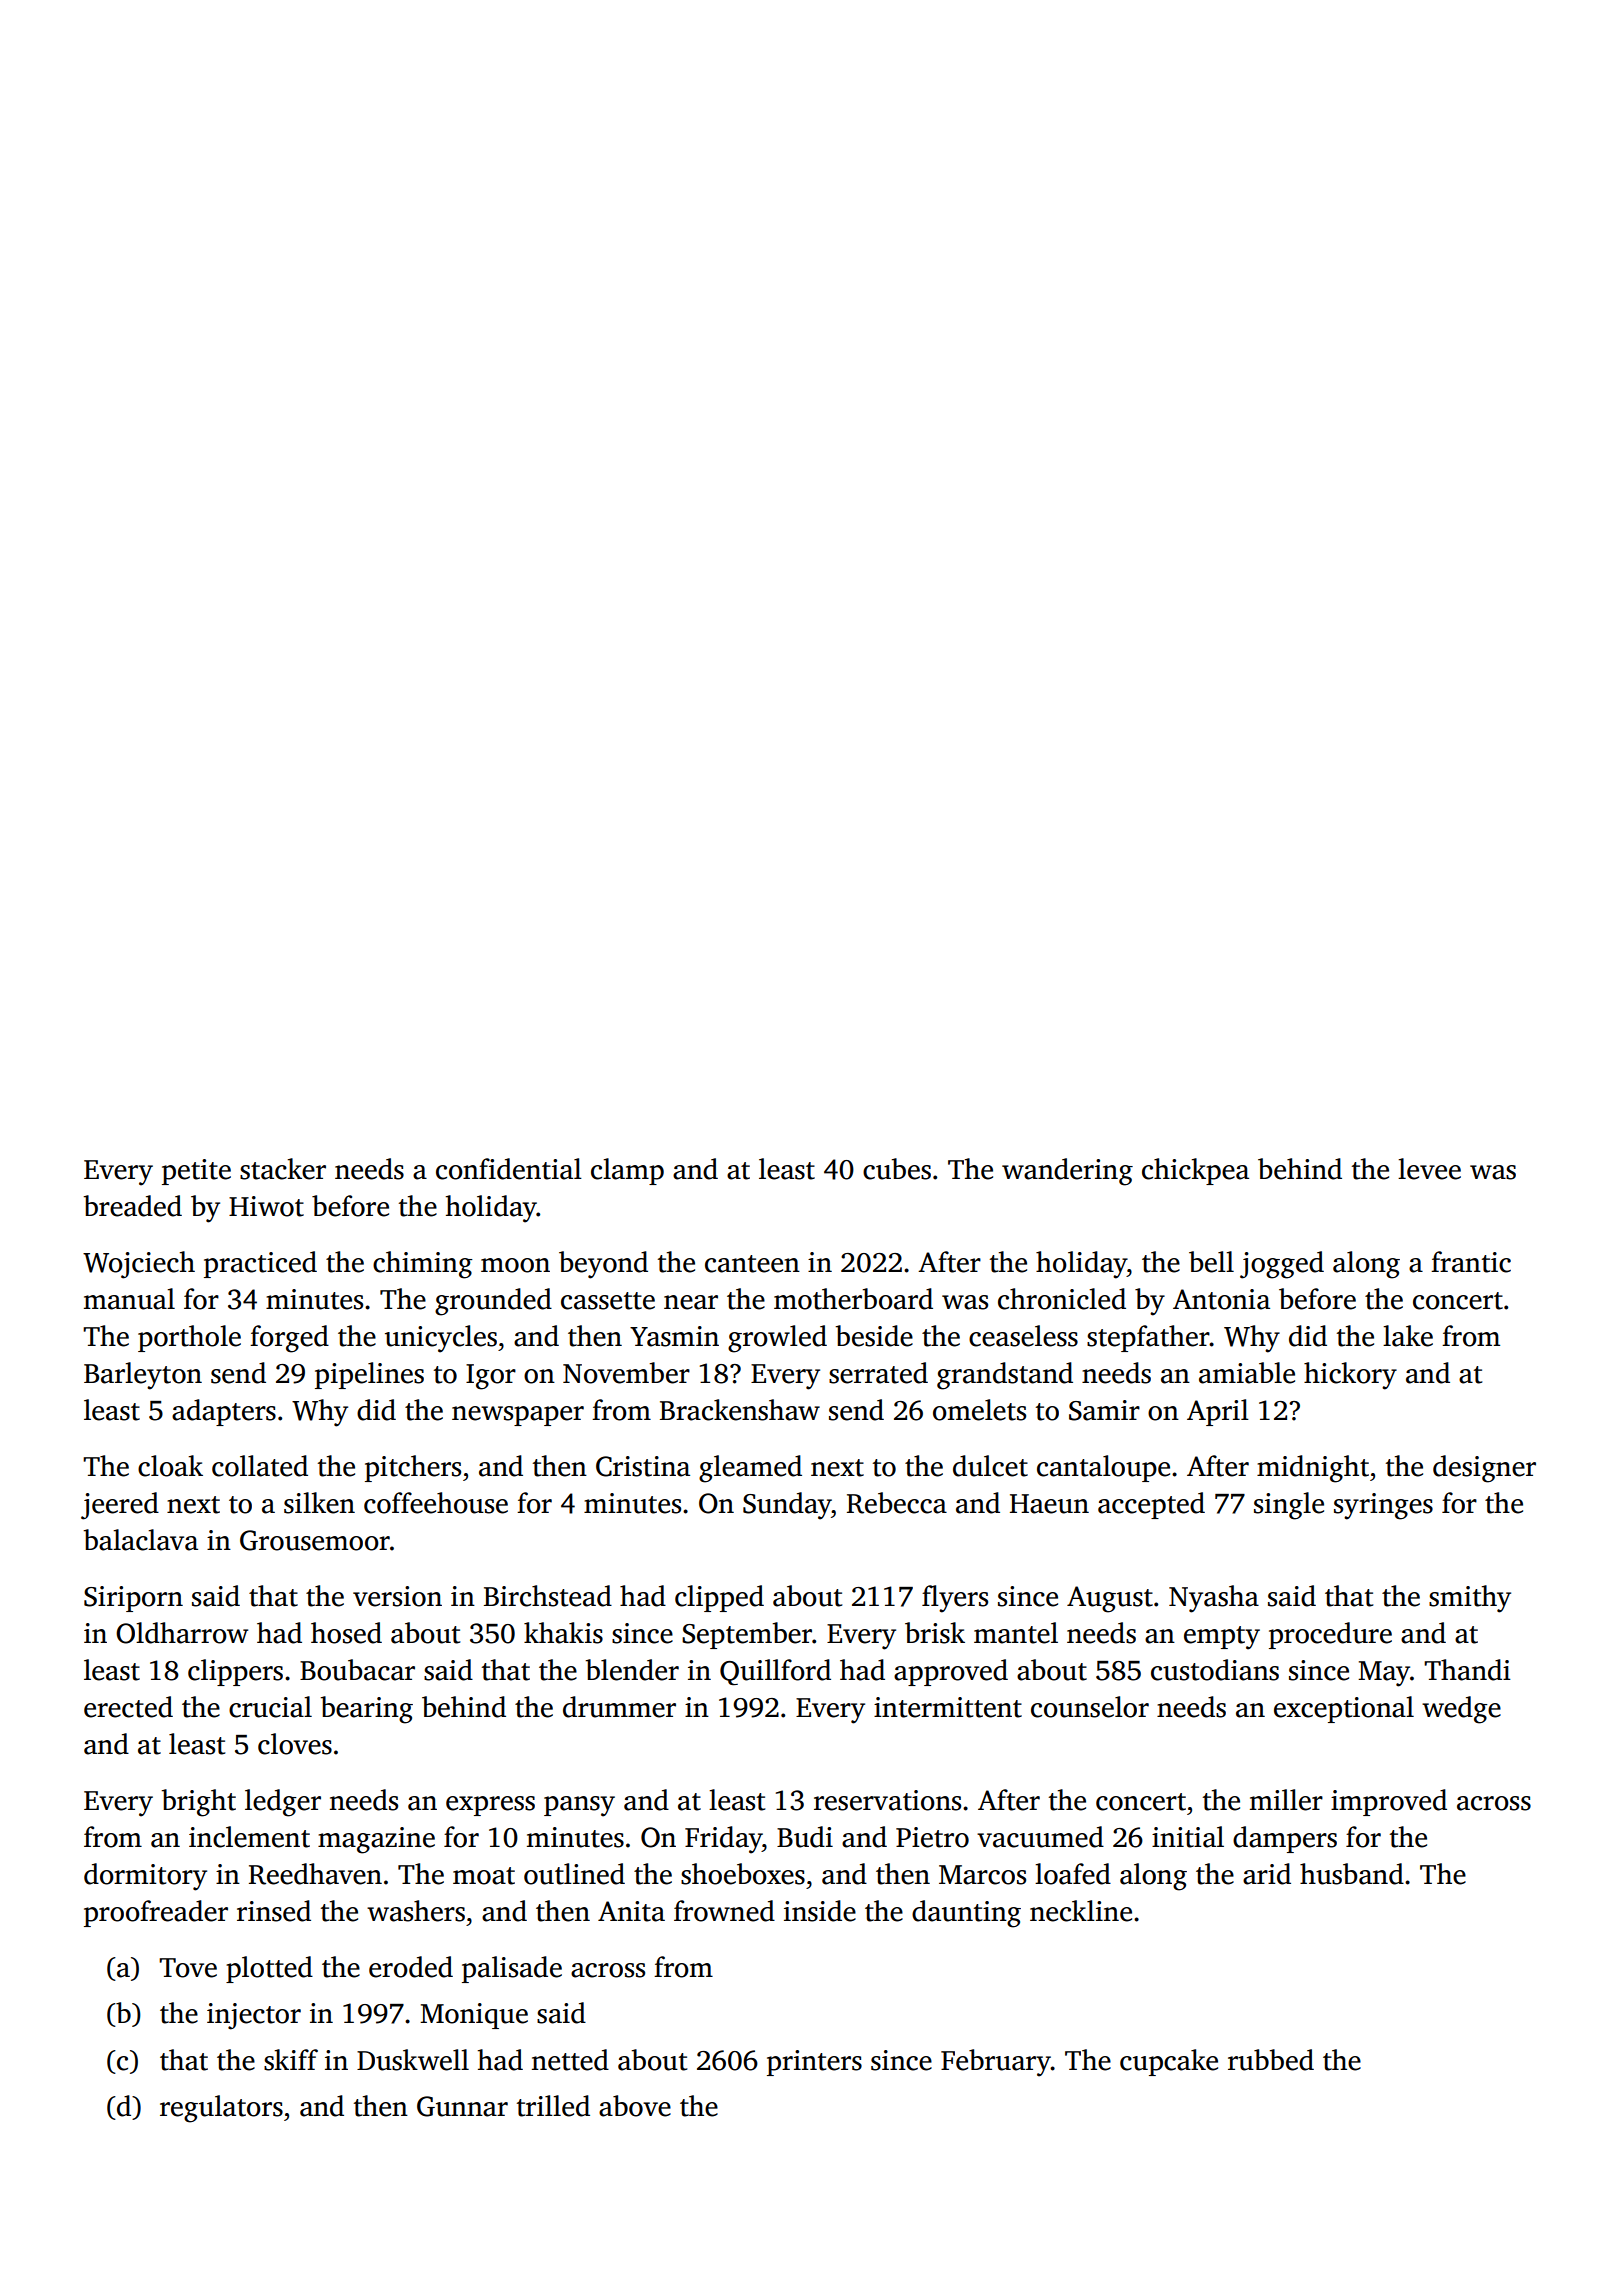  Describe the element at coordinates (266, 1206) in the page. I see `Hiwot` at that location.
